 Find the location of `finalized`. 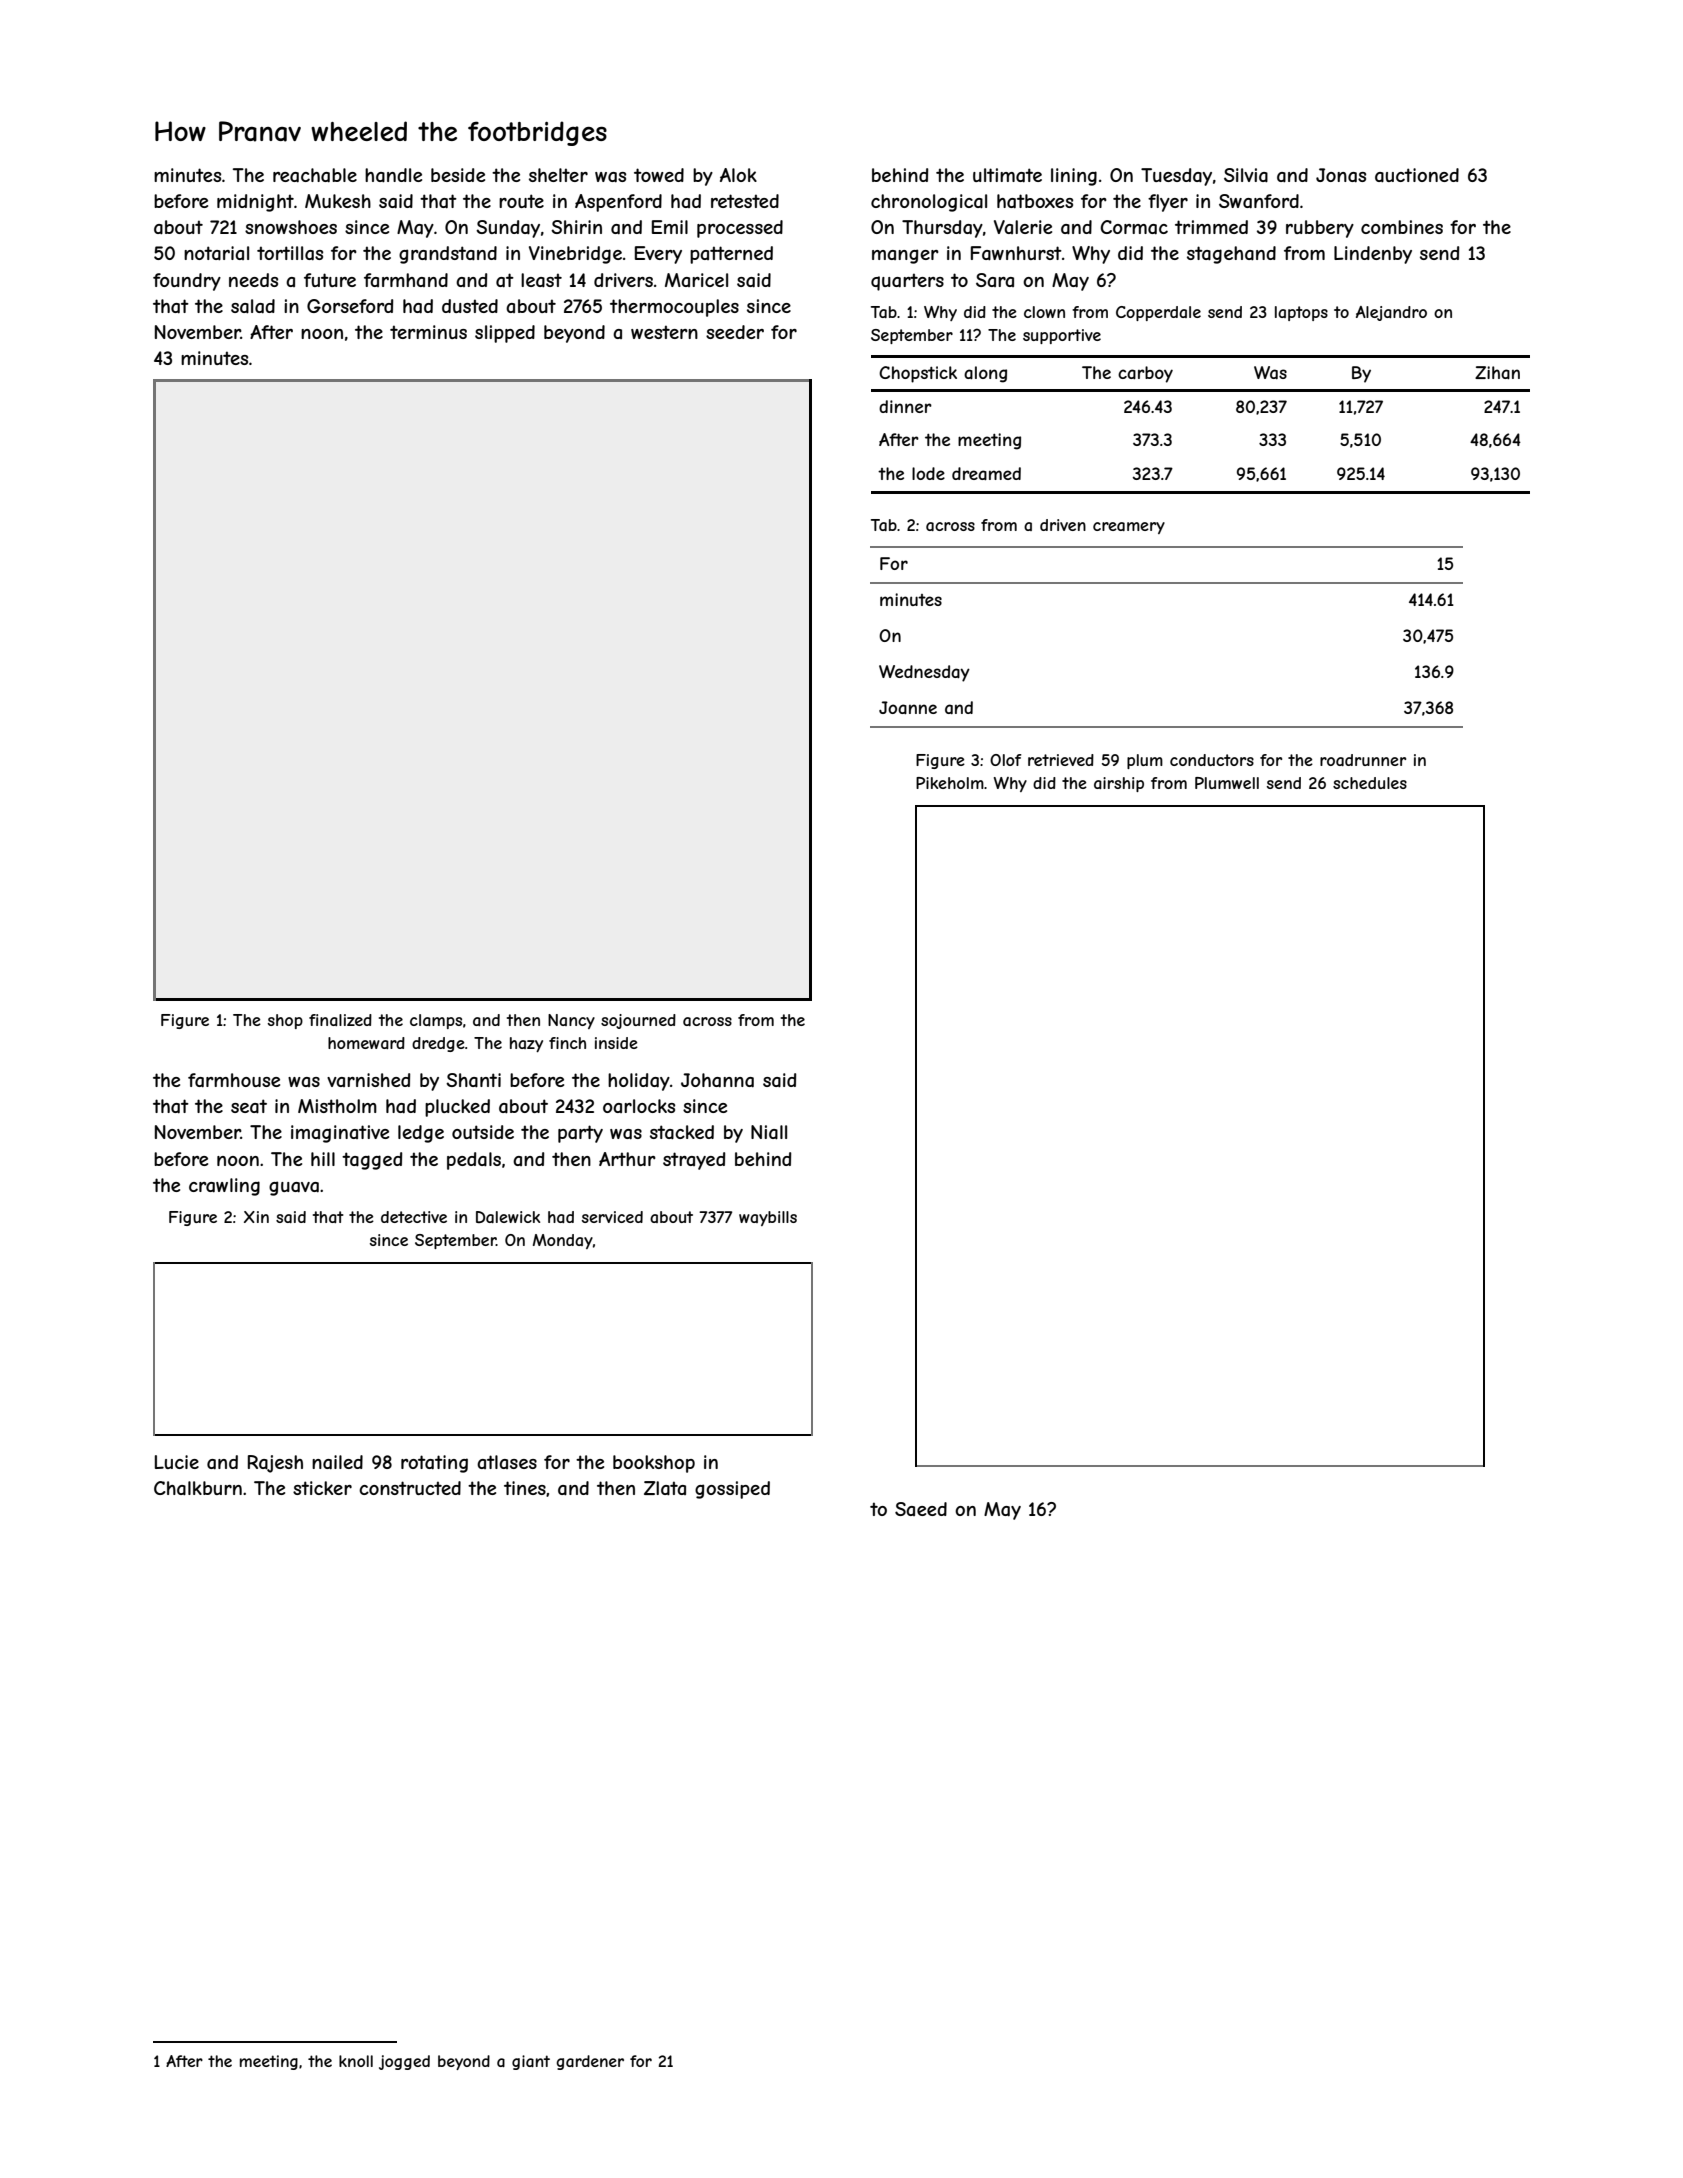

finalized is located at coordinates (340, 1020).
